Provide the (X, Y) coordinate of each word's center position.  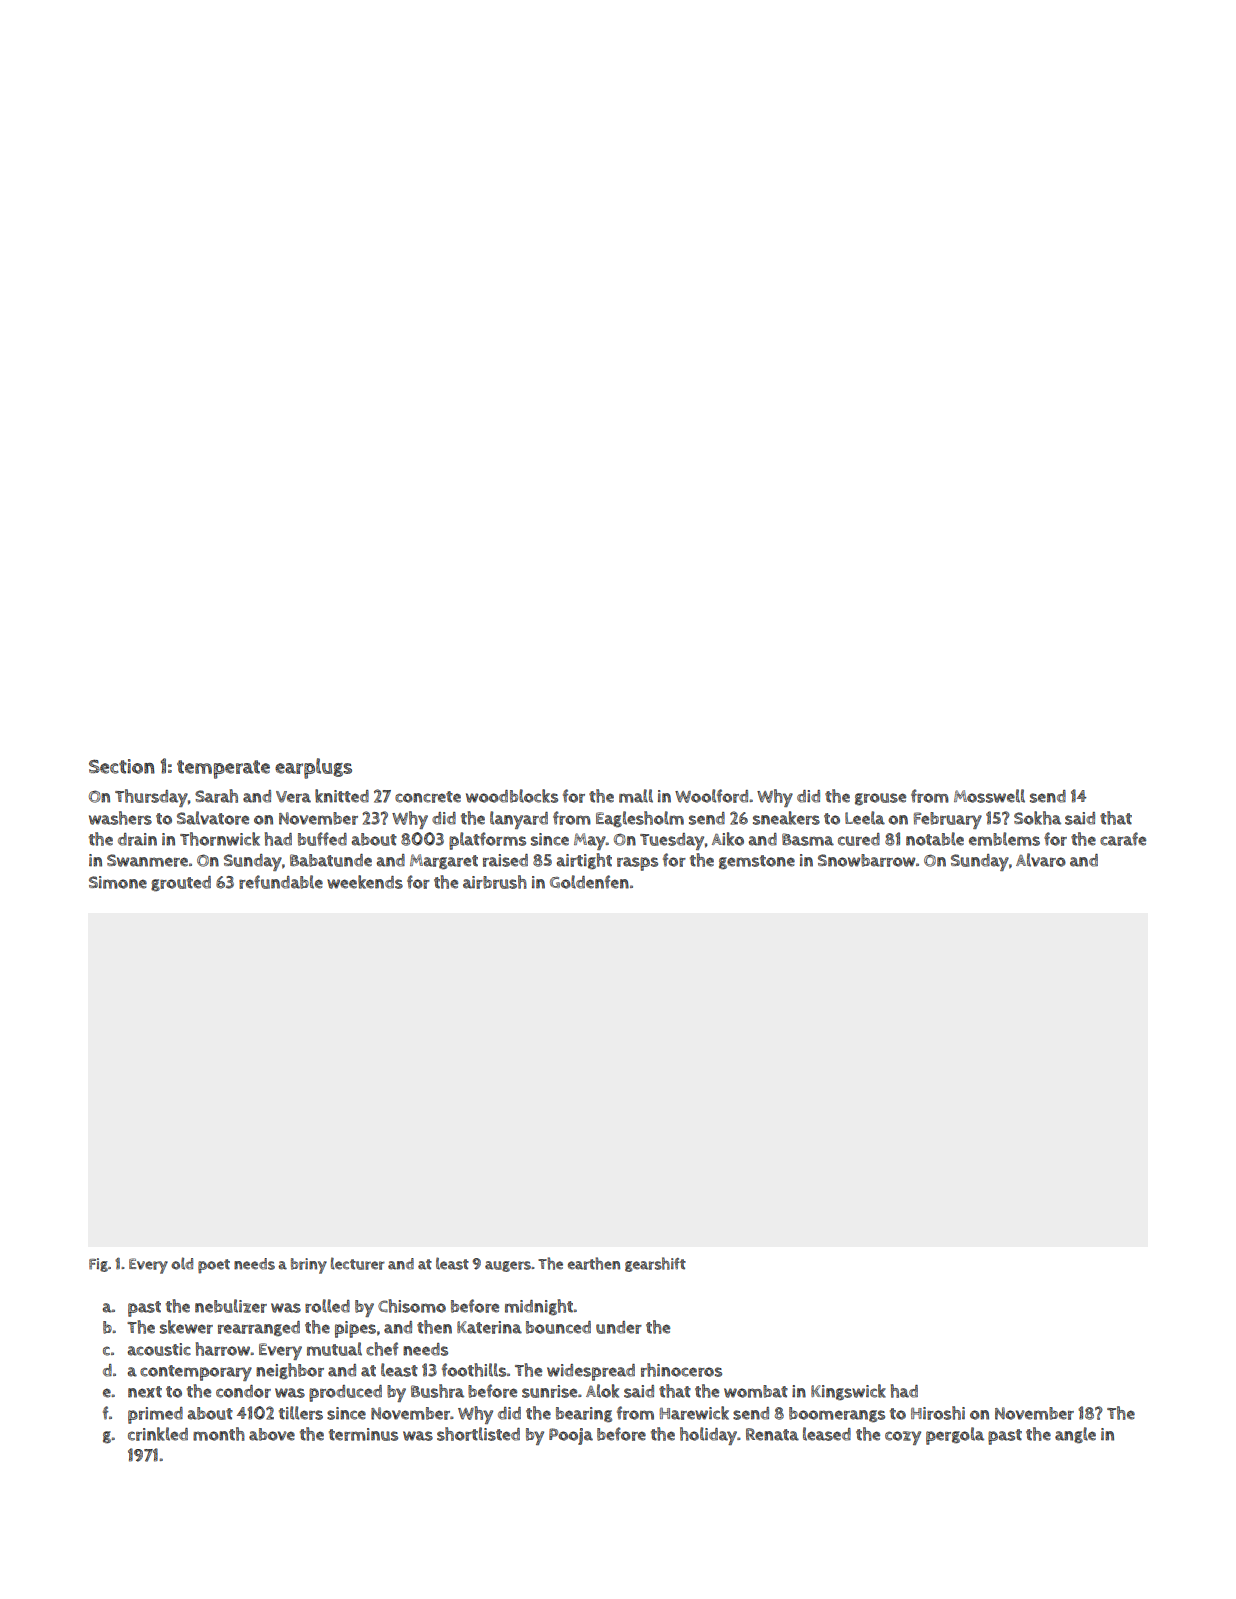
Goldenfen (589, 882)
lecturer (358, 1263)
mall (636, 796)
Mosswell (989, 796)
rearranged (259, 1328)
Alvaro (1041, 860)
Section (122, 766)
